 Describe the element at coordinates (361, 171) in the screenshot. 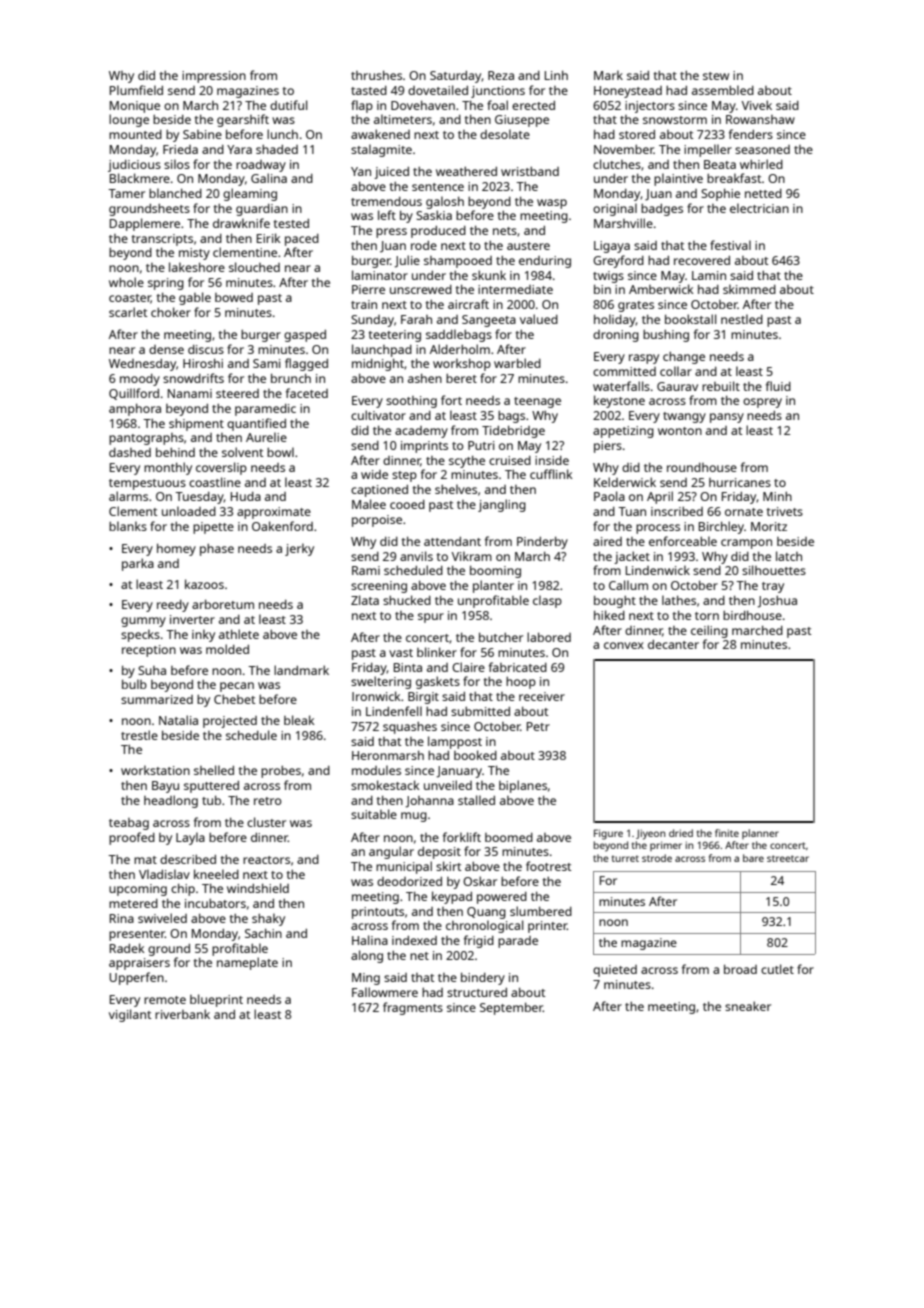

I see `Yan` at that location.
